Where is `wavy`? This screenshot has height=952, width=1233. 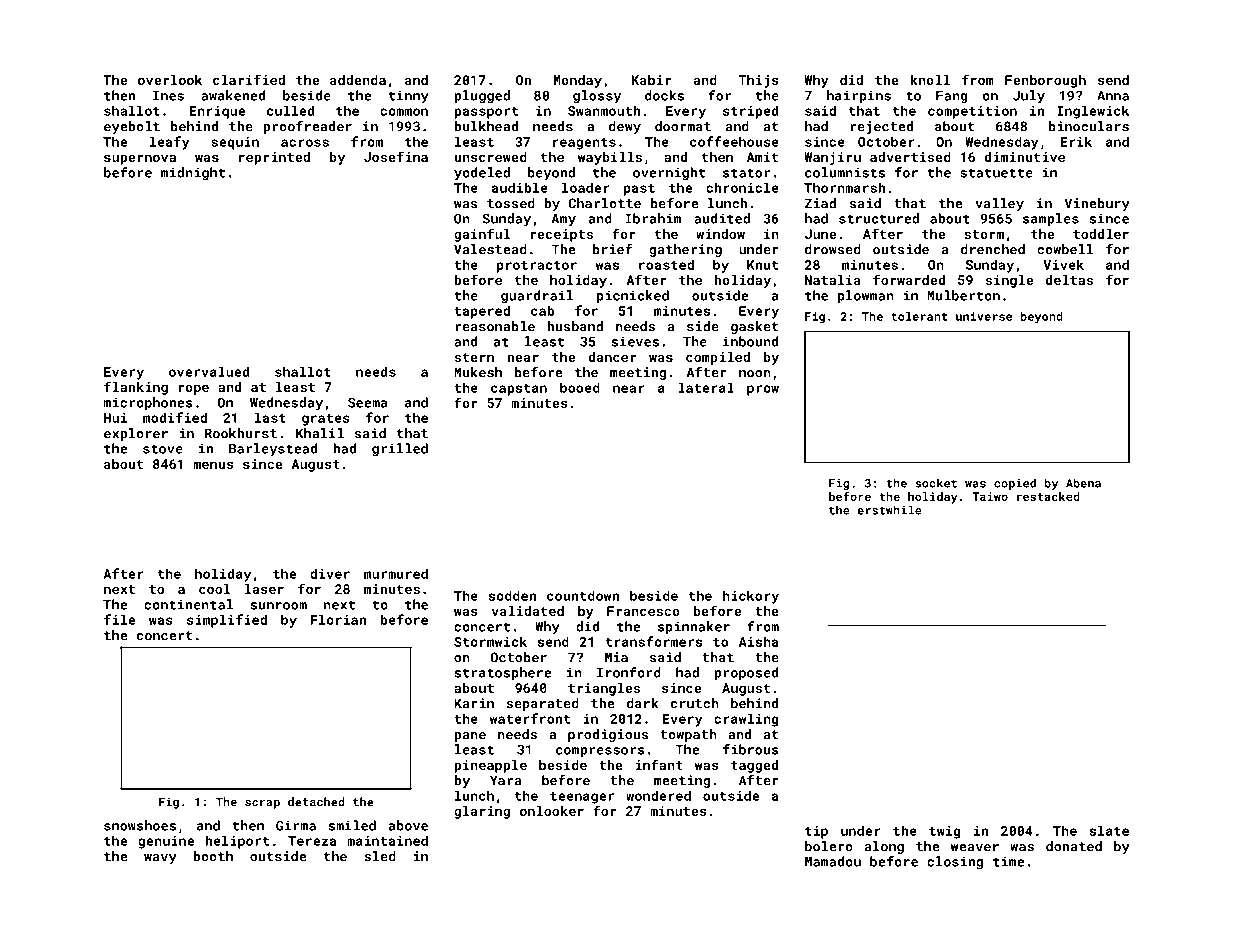
wavy is located at coordinates (160, 859).
